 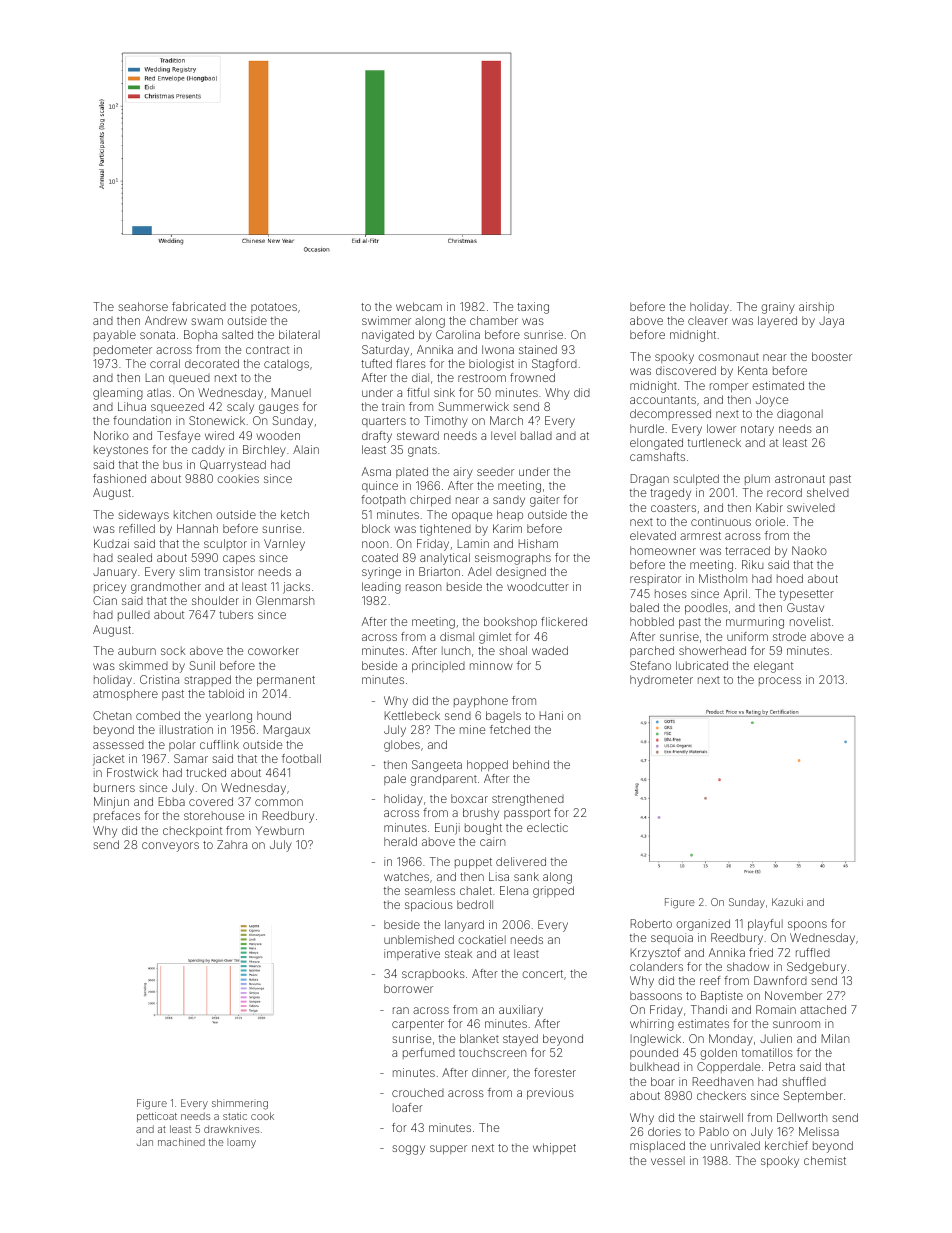 What do you see at coordinates (239, 560) in the screenshot?
I see `capes` at bounding box center [239, 560].
